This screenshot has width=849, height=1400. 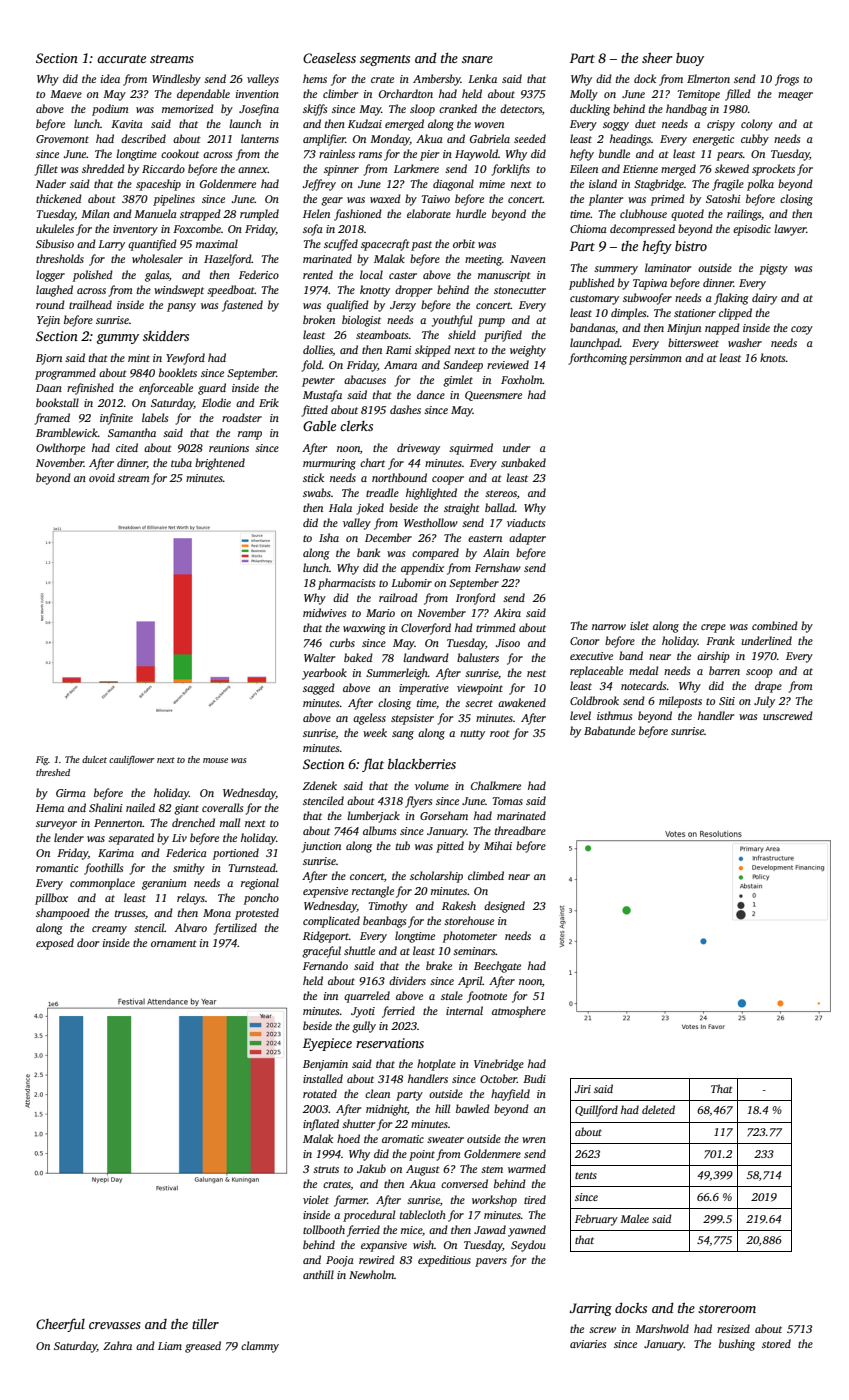 What do you see at coordinates (527, 539) in the screenshot?
I see `adapter` at bounding box center [527, 539].
